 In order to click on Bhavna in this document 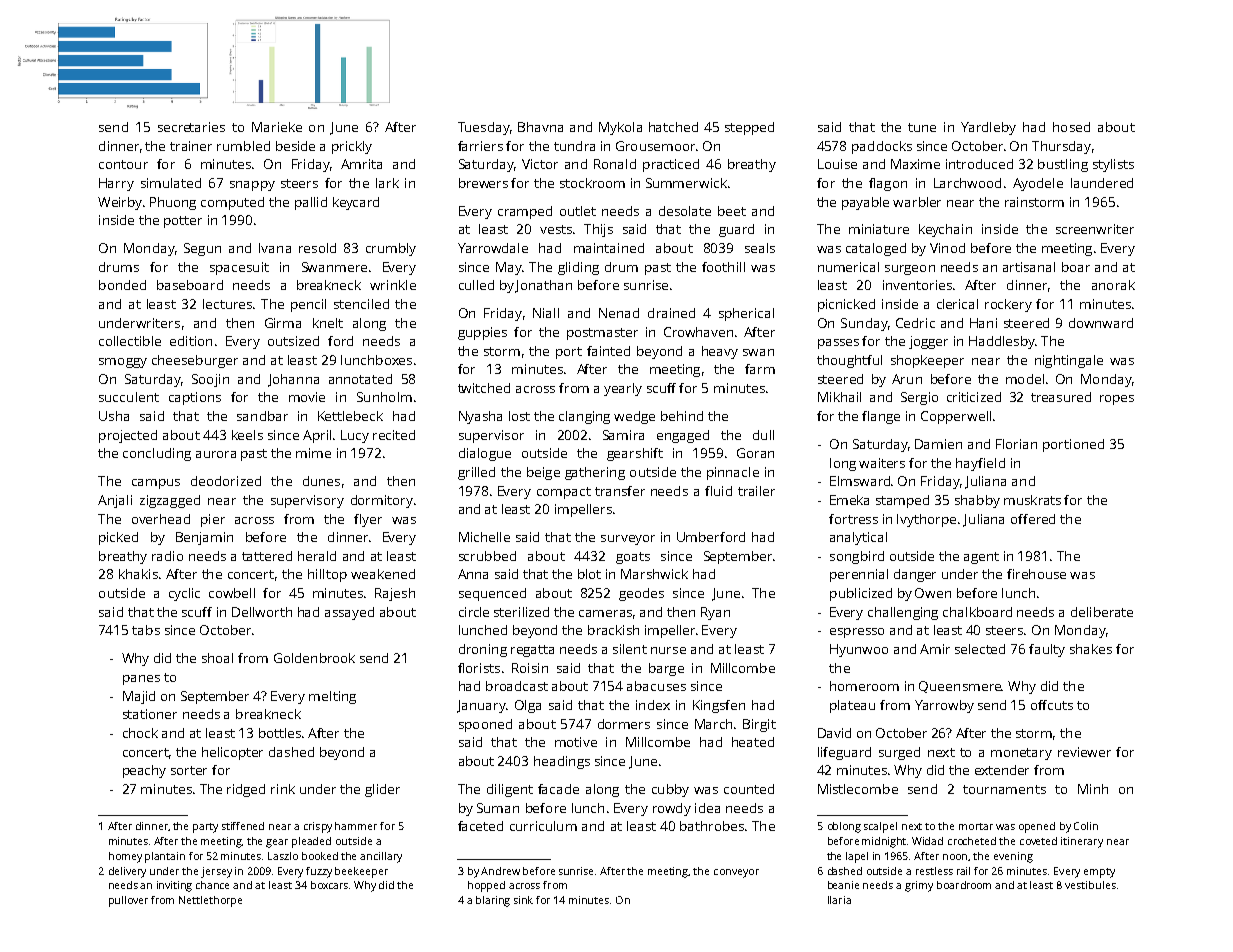, I will do `click(540, 127)`.
